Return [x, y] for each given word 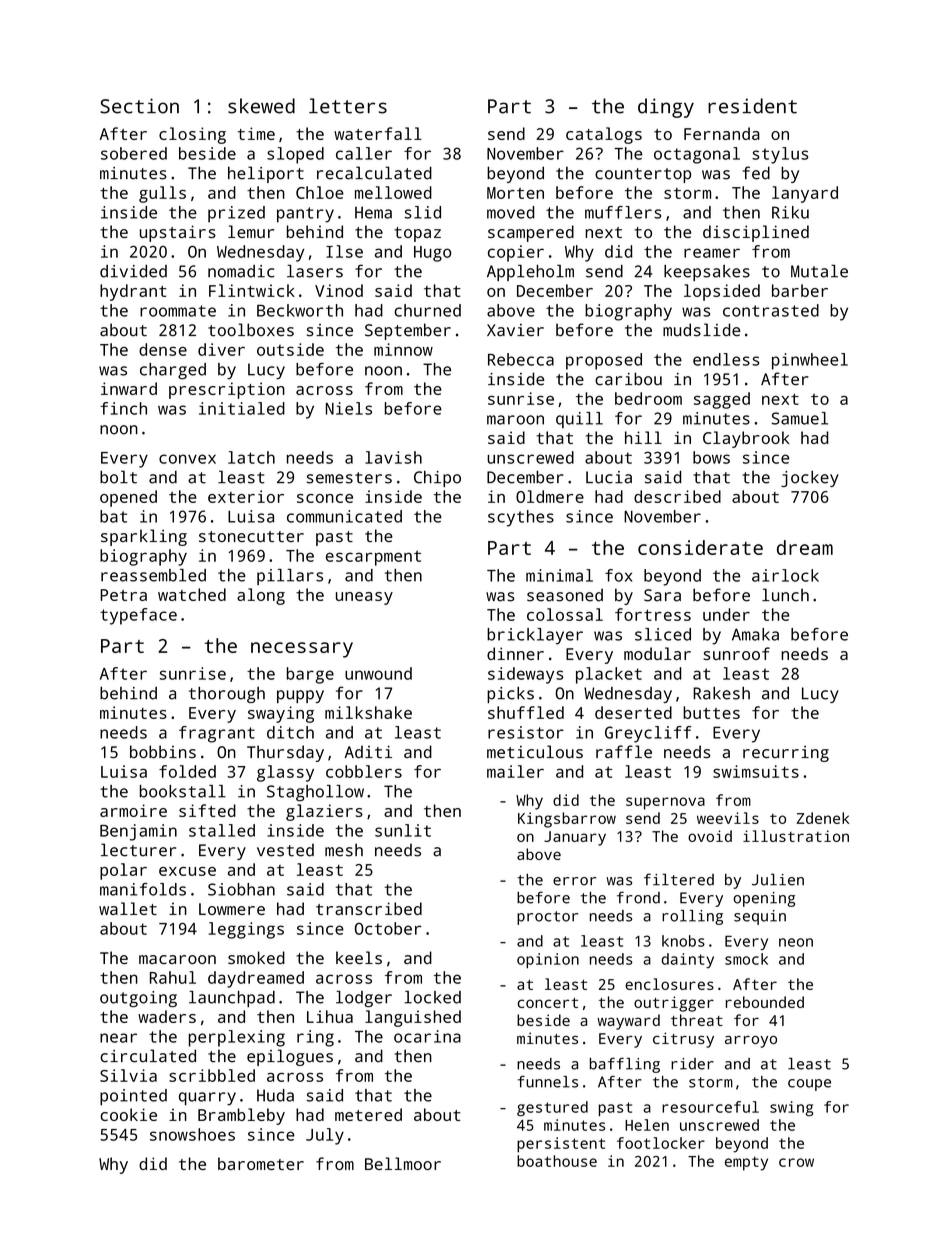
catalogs [604, 135]
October [388, 928]
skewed [261, 106]
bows [711, 457]
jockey [810, 479]
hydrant [133, 292]
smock [746, 959]
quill [579, 420]
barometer [261, 1163]
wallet [128, 908]
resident [752, 106]
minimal [559, 575]
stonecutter [251, 536]
